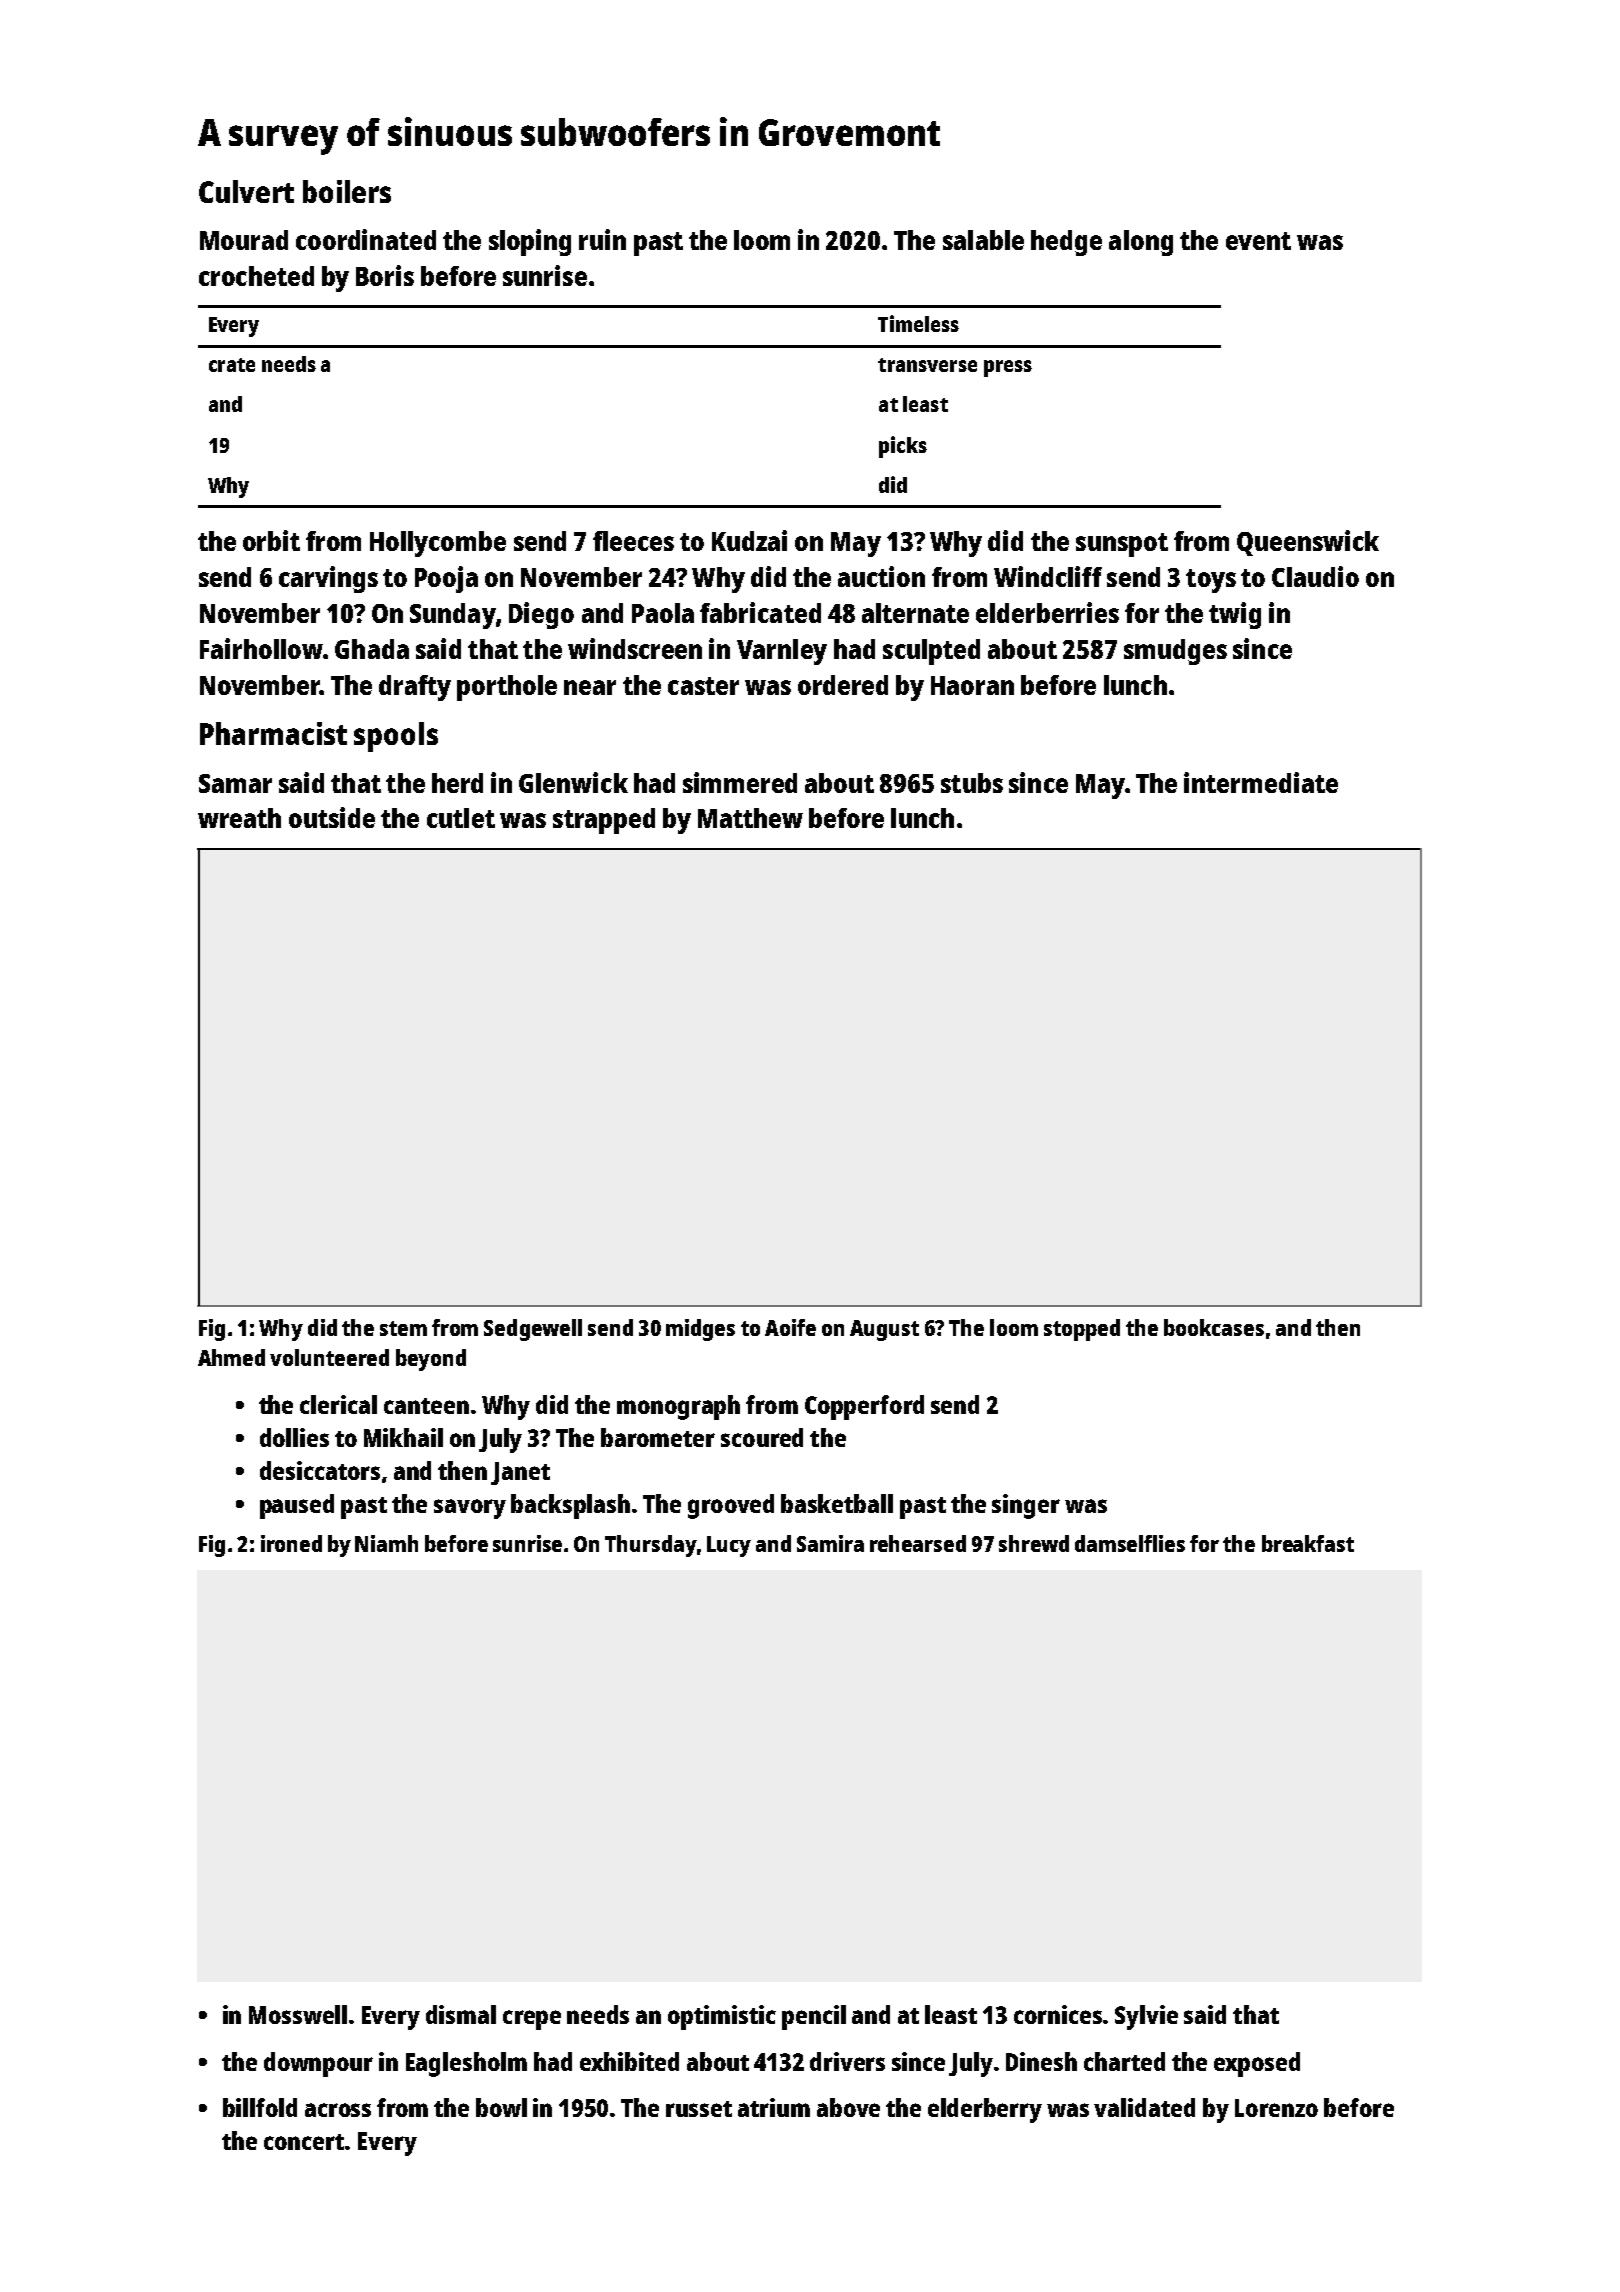  I want to click on stopped, so click(1082, 1330).
